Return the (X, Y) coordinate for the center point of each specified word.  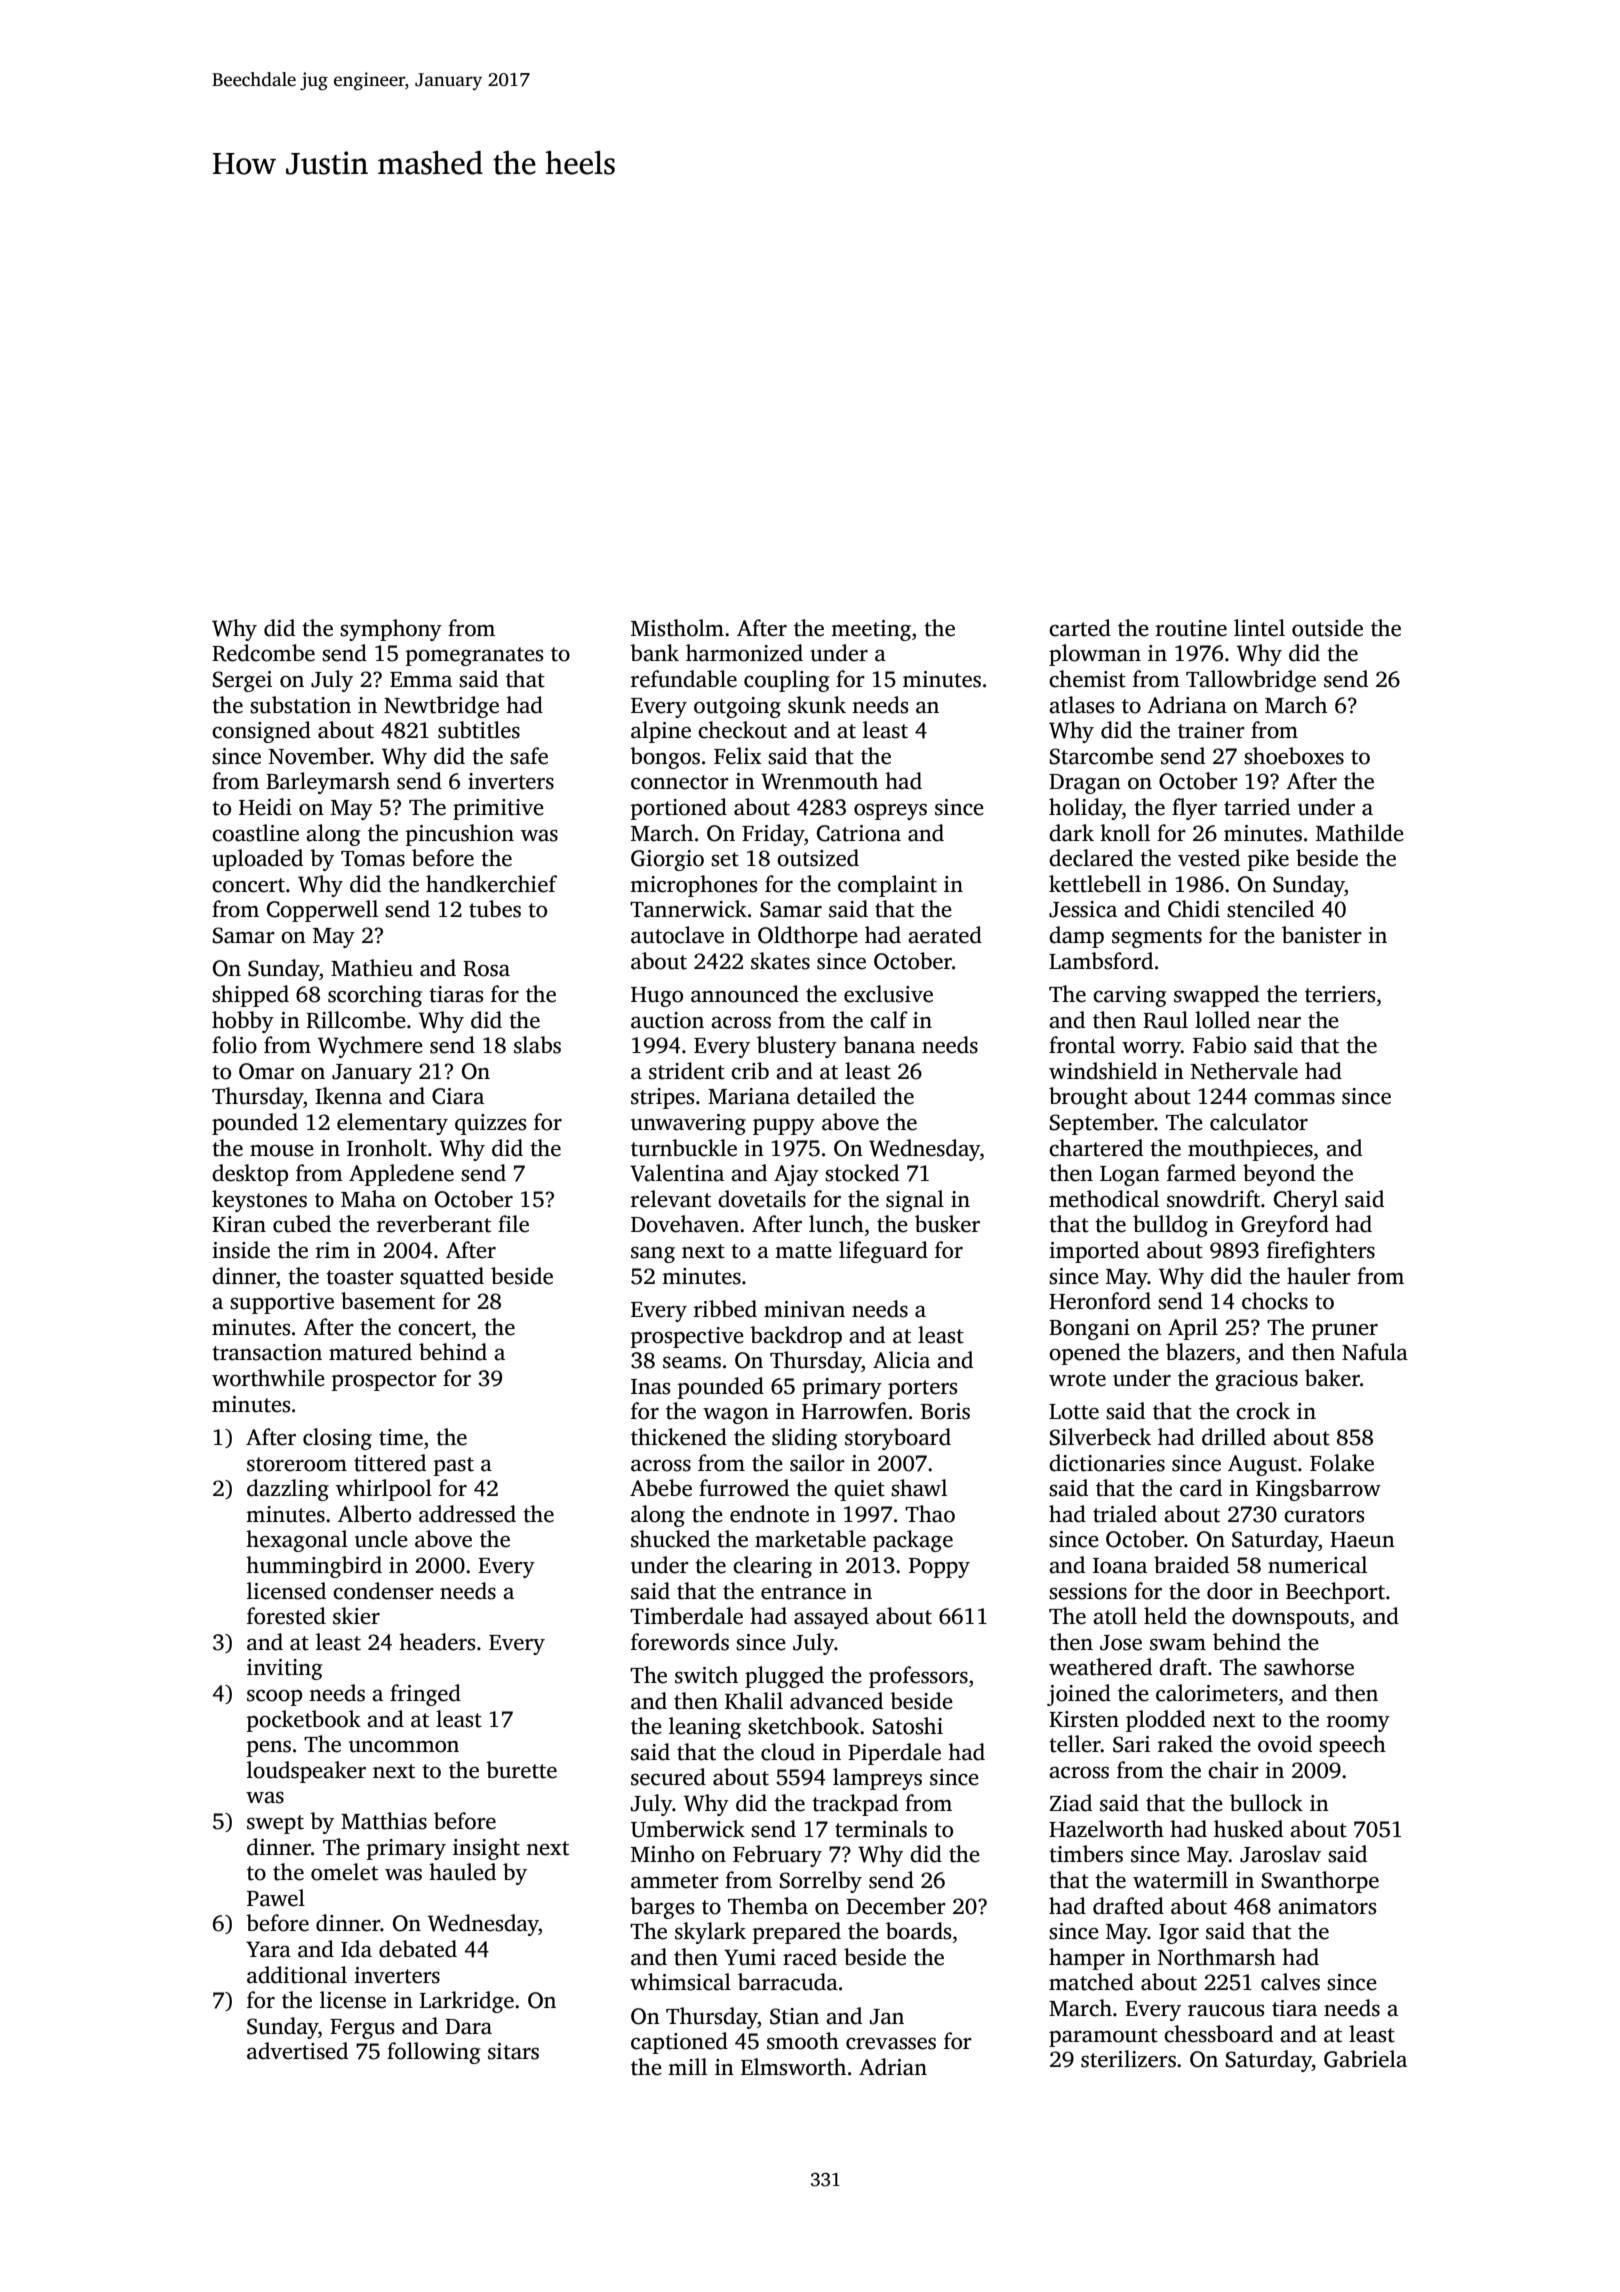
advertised (297, 2051)
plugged (784, 1677)
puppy (784, 1127)
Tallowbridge (1251, 681)
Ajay (796, 1175)
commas (1294, 1099)
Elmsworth (793, 2067)
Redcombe (263, 653)
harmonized (744, 653)
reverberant (434, 1224)
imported (1094, 1252)
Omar (266, 1071)
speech (1352, 1746)
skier (356, 1616)
